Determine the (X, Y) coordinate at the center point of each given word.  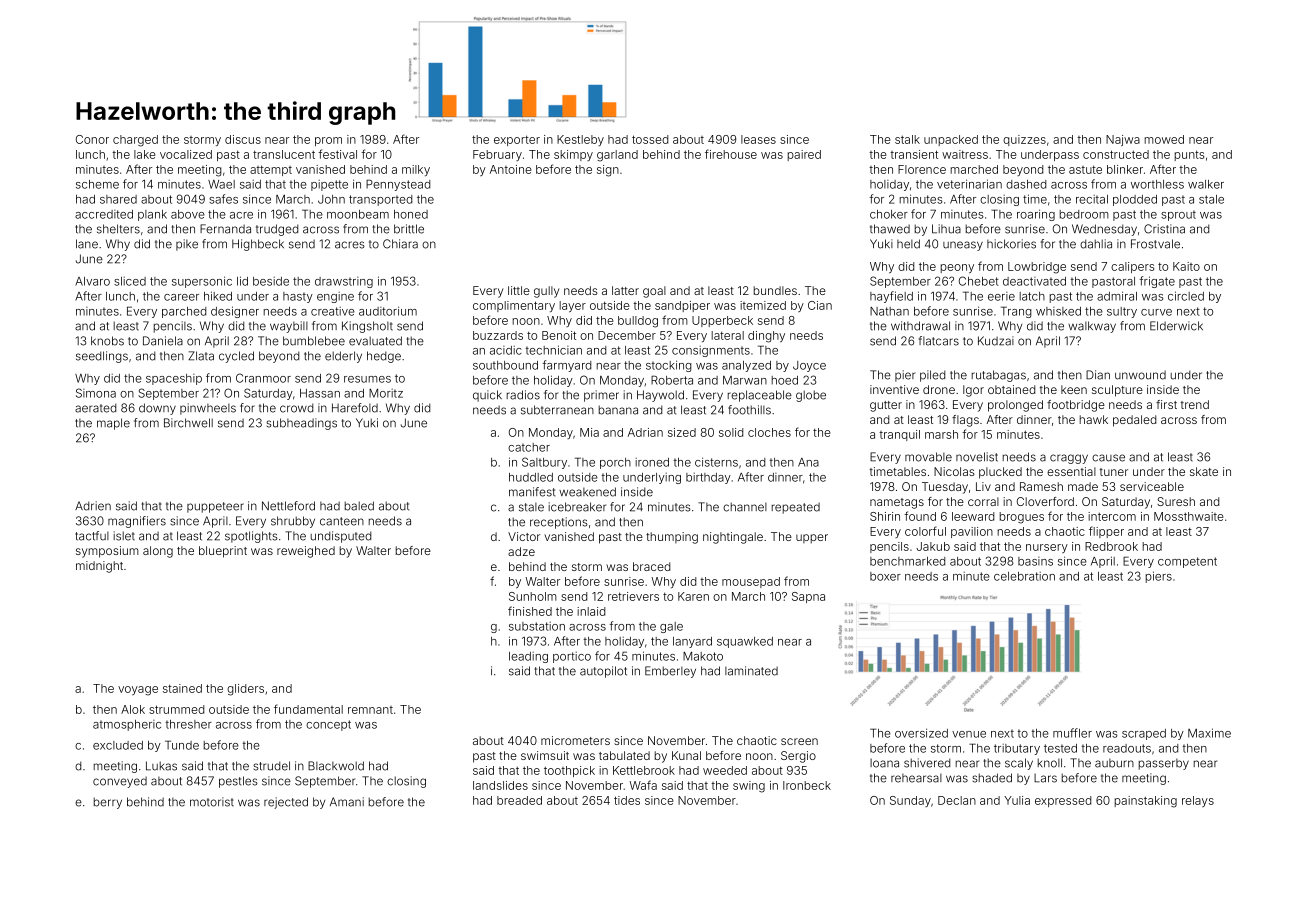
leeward (973, 516)
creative (333, 311)
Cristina (1164, 229)
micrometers (575, 740)
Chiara (400, 244)
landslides (500, 785)
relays (1198, 801)
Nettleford (288, 506)
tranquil (899, 435)
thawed (890, 229)
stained (182, 688)
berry (108, 803)
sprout (1178, 215)
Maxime (1209, 733)
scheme (97, 184)
